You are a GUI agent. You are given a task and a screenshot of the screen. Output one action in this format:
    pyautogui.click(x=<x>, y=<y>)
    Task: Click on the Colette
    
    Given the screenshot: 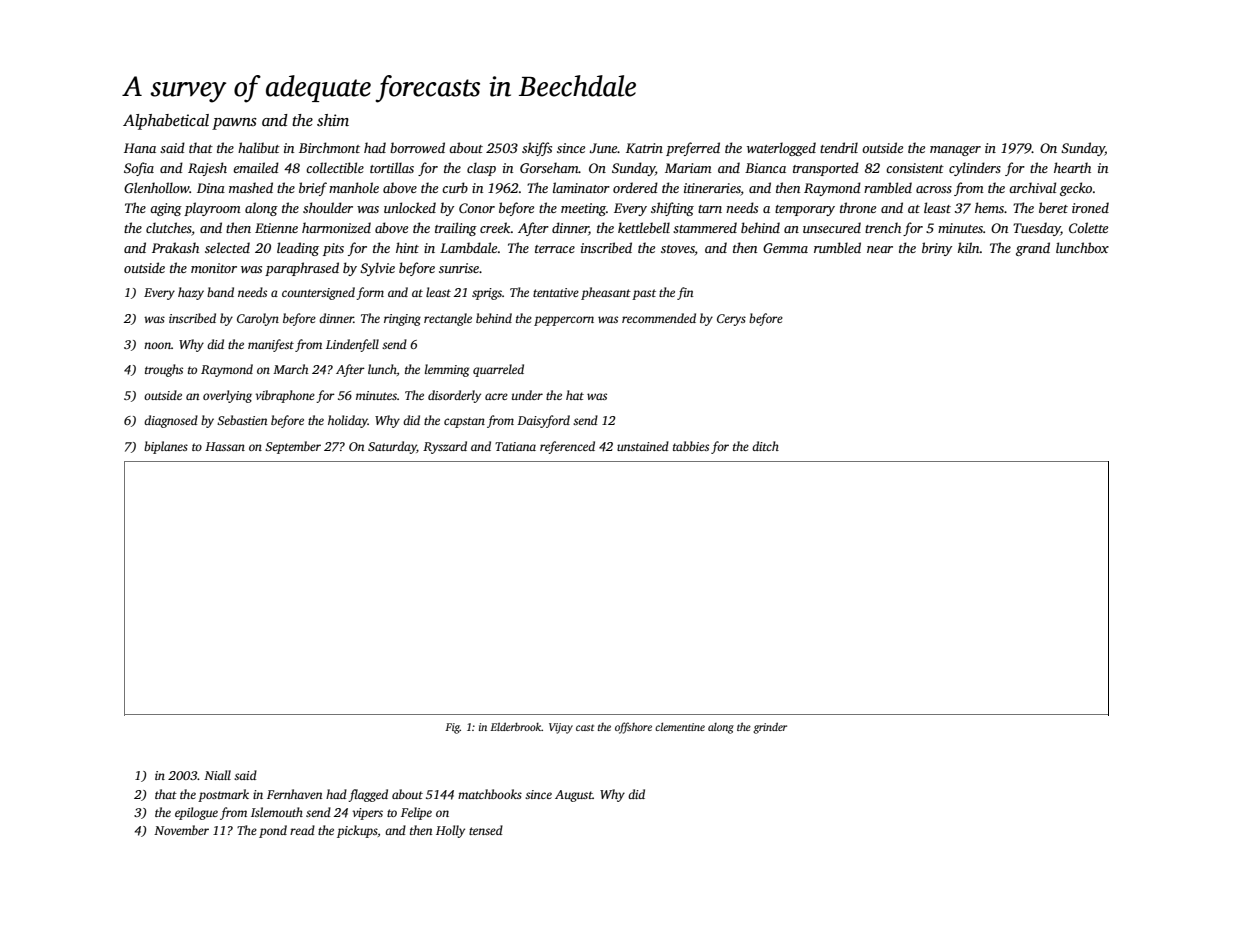 What is the action you would take?
    pyautogui.click(x=1088, y=227)
